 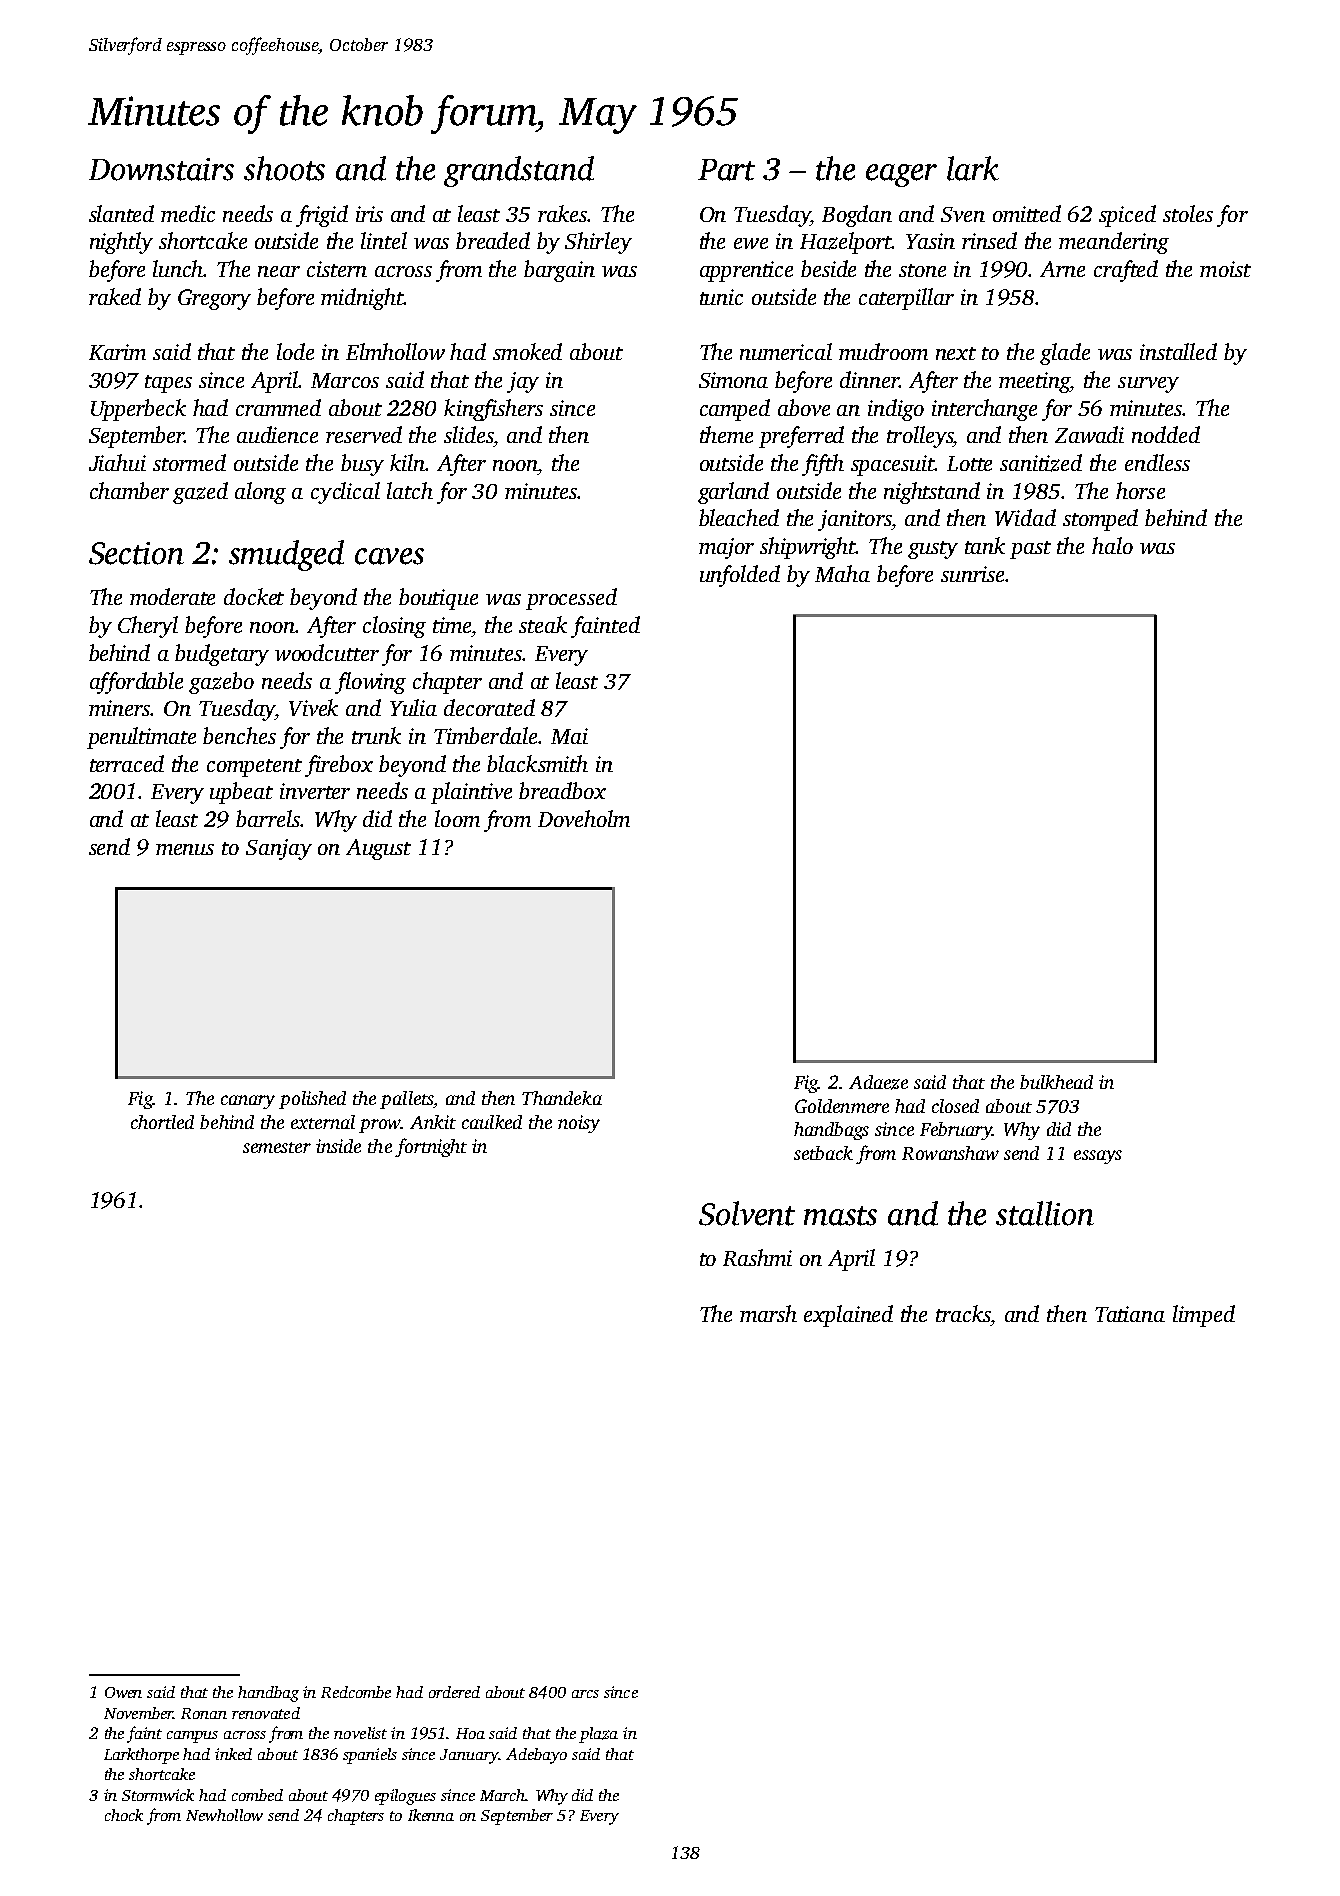 What do you see at coordinates (124, 1815) in the screenshot?
I see `chock` at bounding box center [124, 1815].
